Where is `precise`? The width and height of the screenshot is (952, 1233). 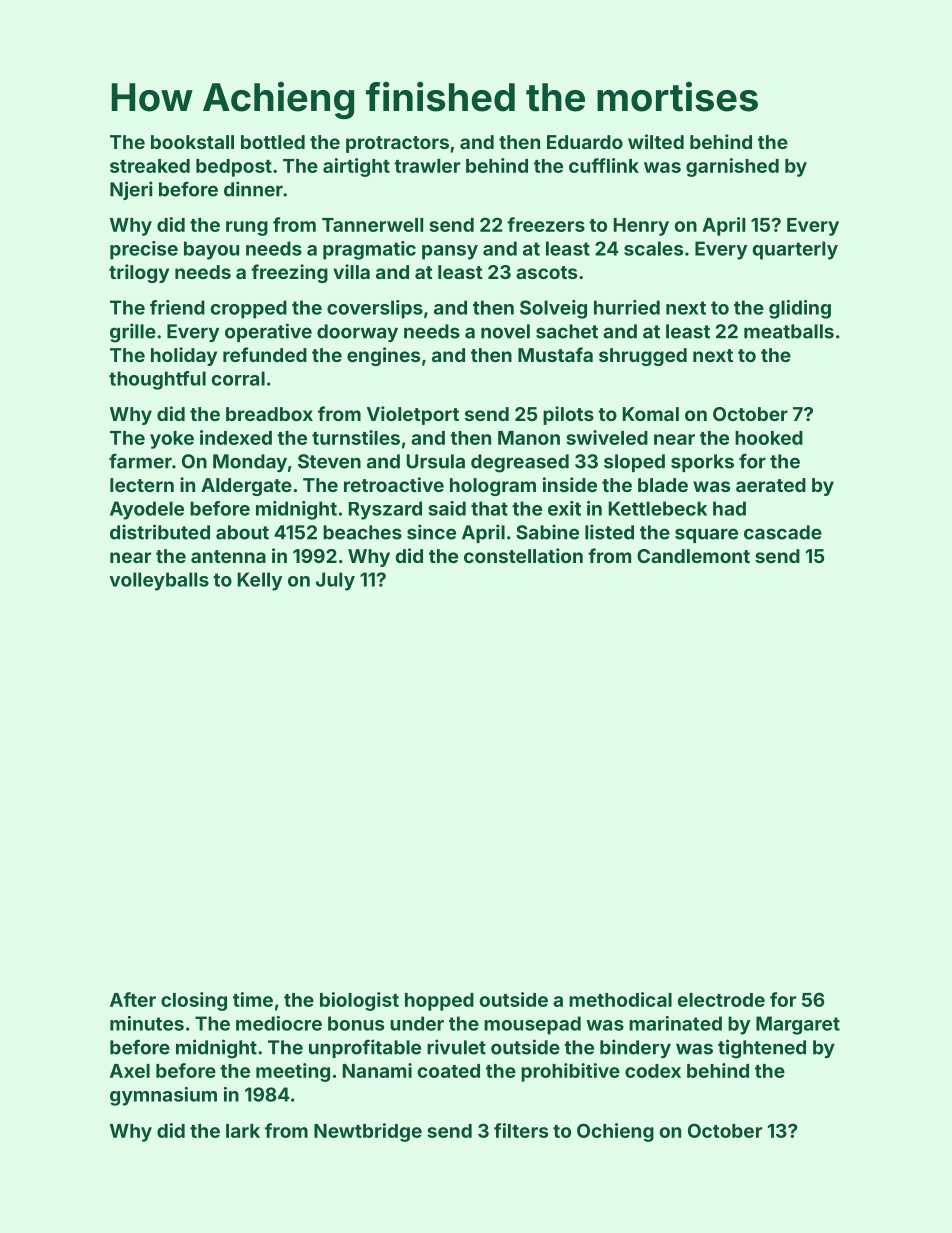 precise is located at coordinates (144, 250).
